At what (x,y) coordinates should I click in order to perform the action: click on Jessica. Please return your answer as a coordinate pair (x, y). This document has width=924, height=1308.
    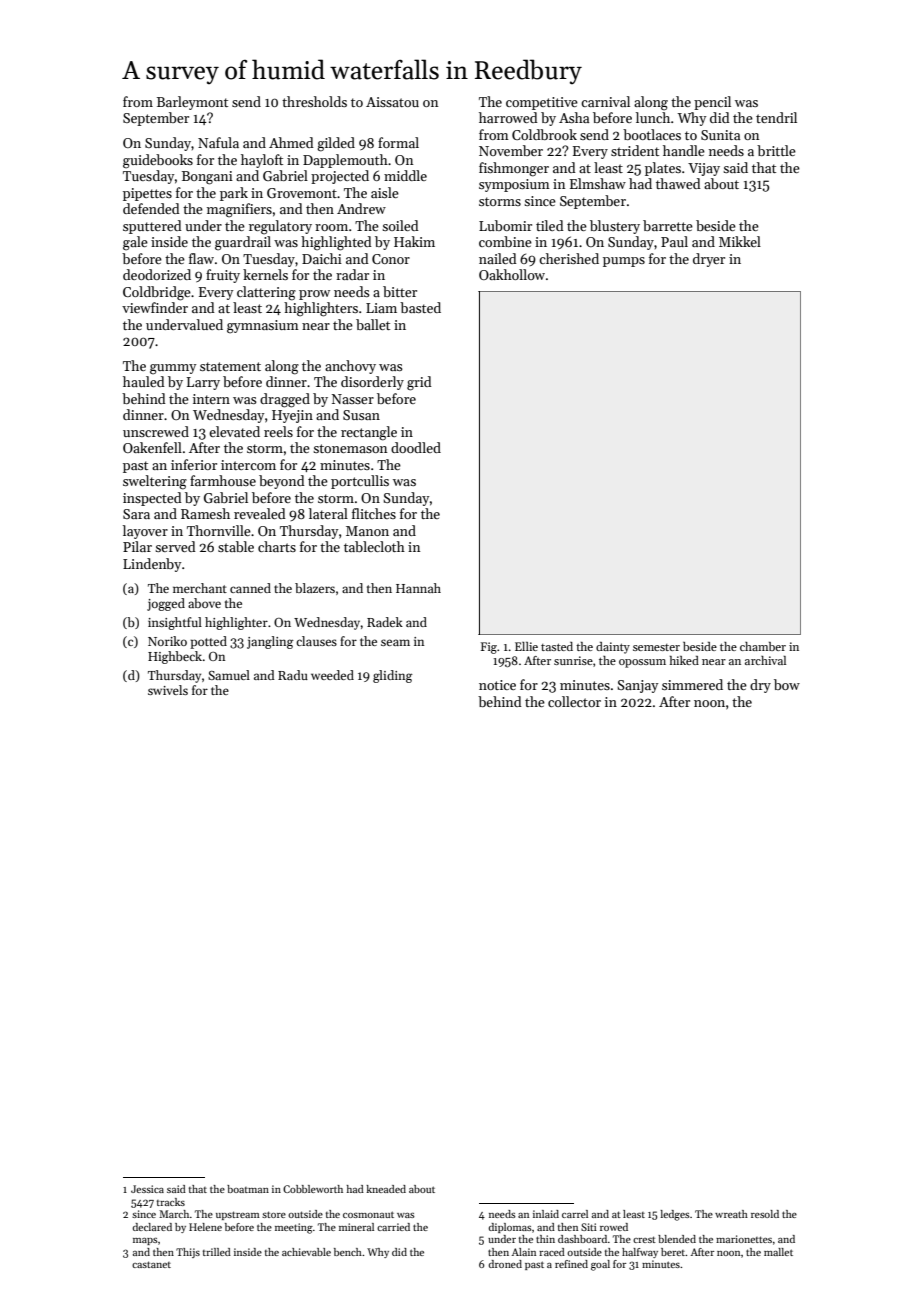
    Looking at the image, I should click on (147, 1189).
